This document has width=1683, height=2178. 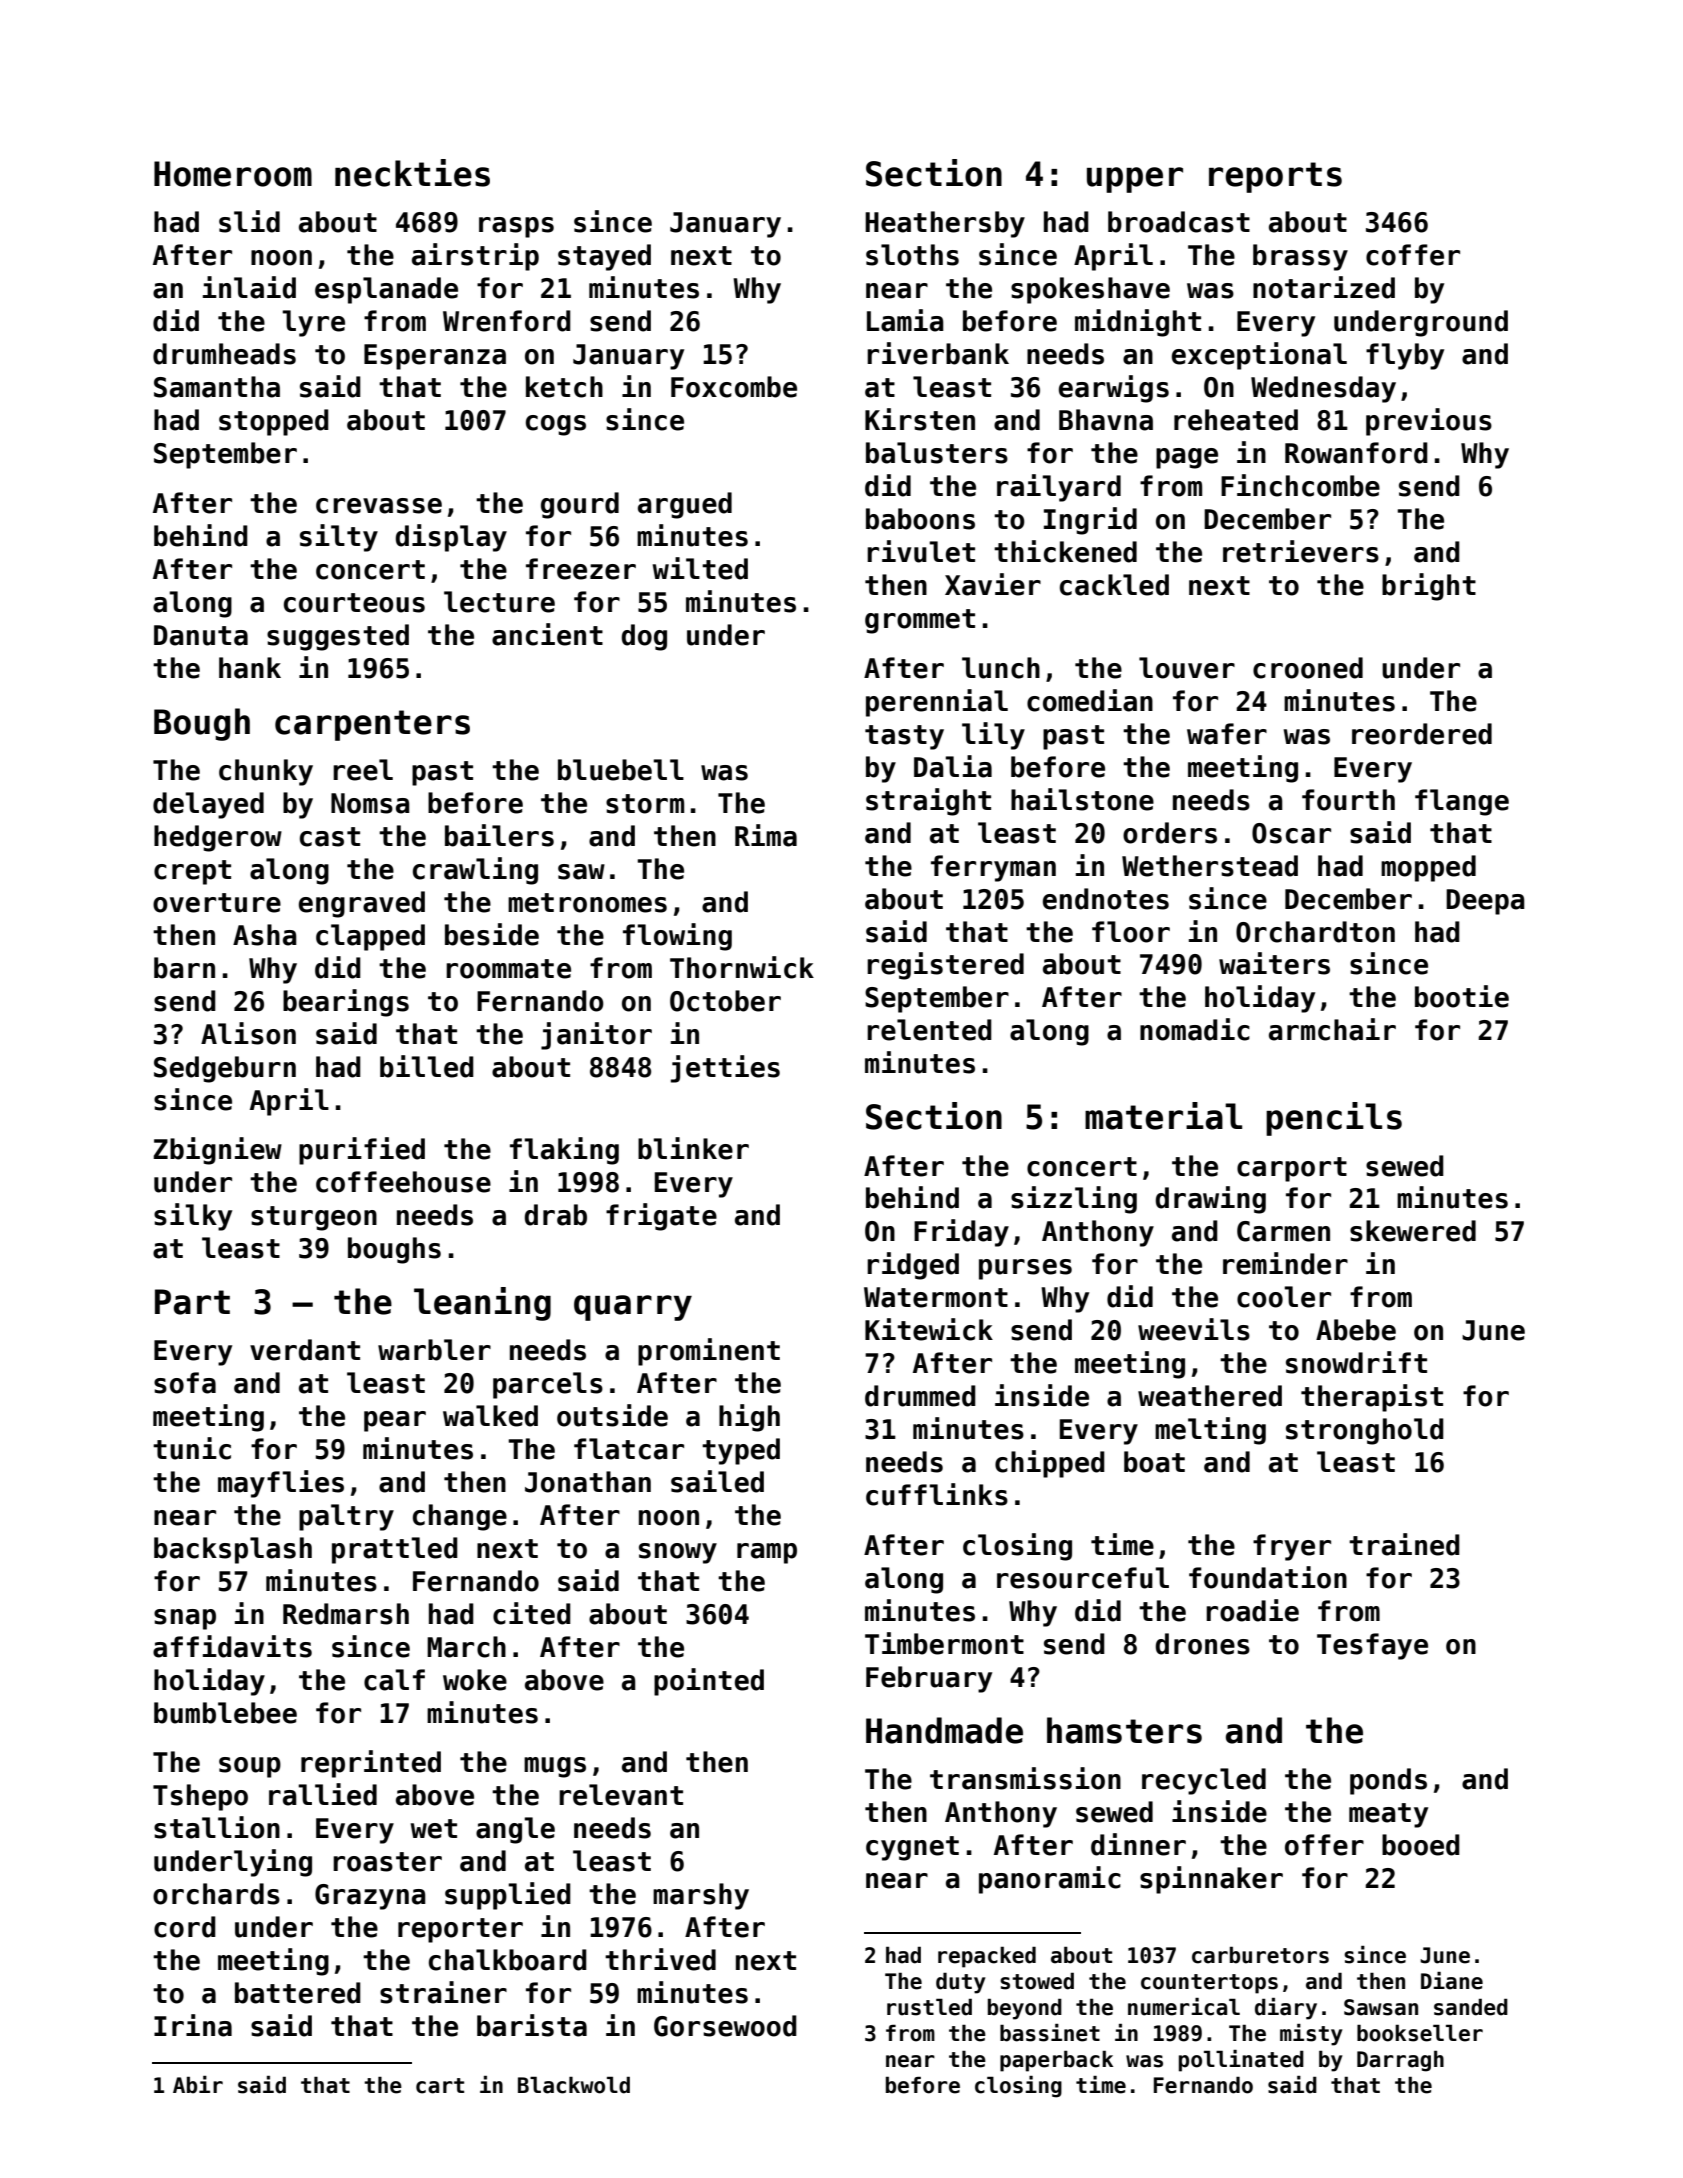 What do you see at coordinates (1356, 453) in the document?
I see `Rowanford` at bounding box center [1356, 453].
